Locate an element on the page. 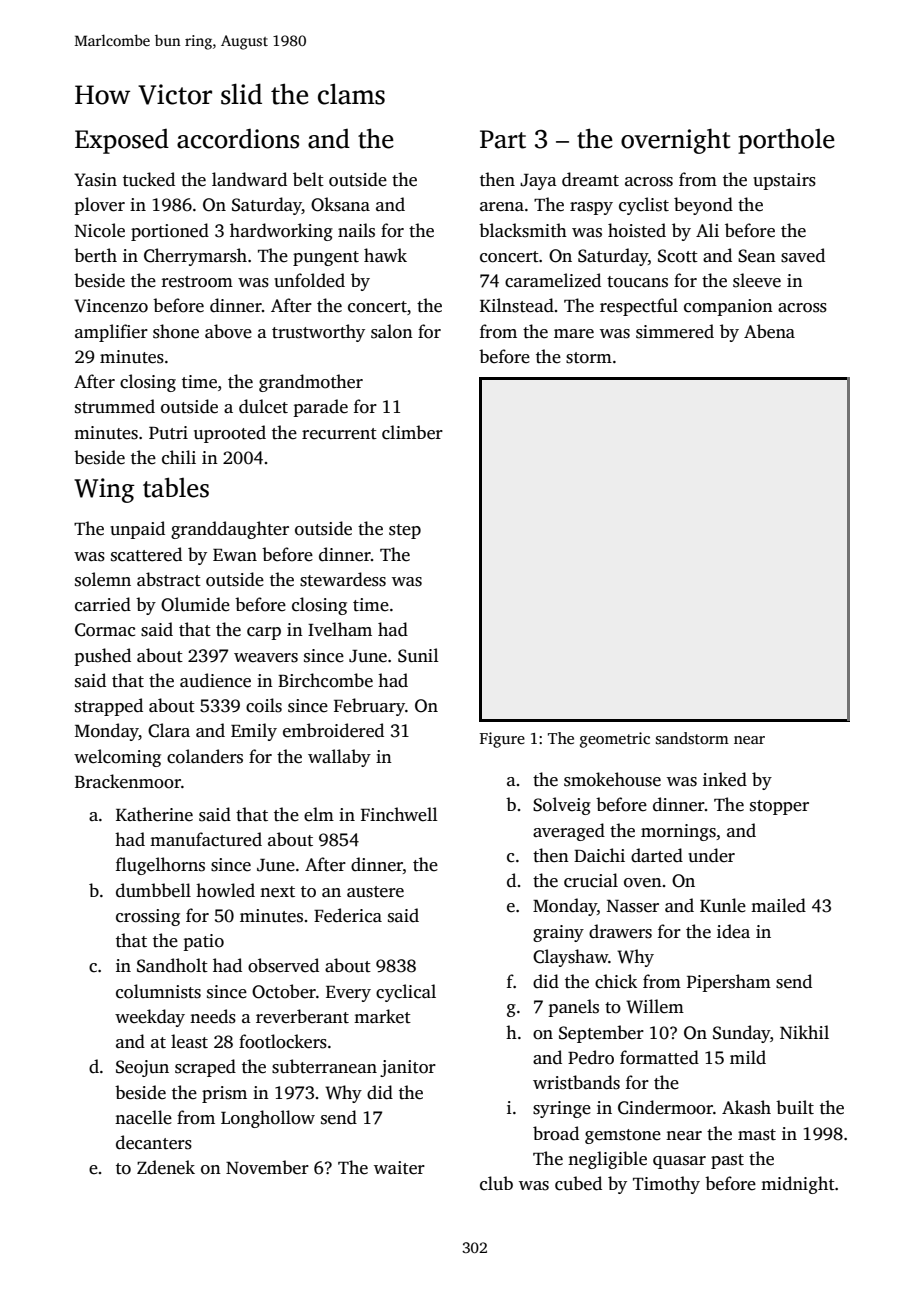  idea is located at coordinates (733, 931).
